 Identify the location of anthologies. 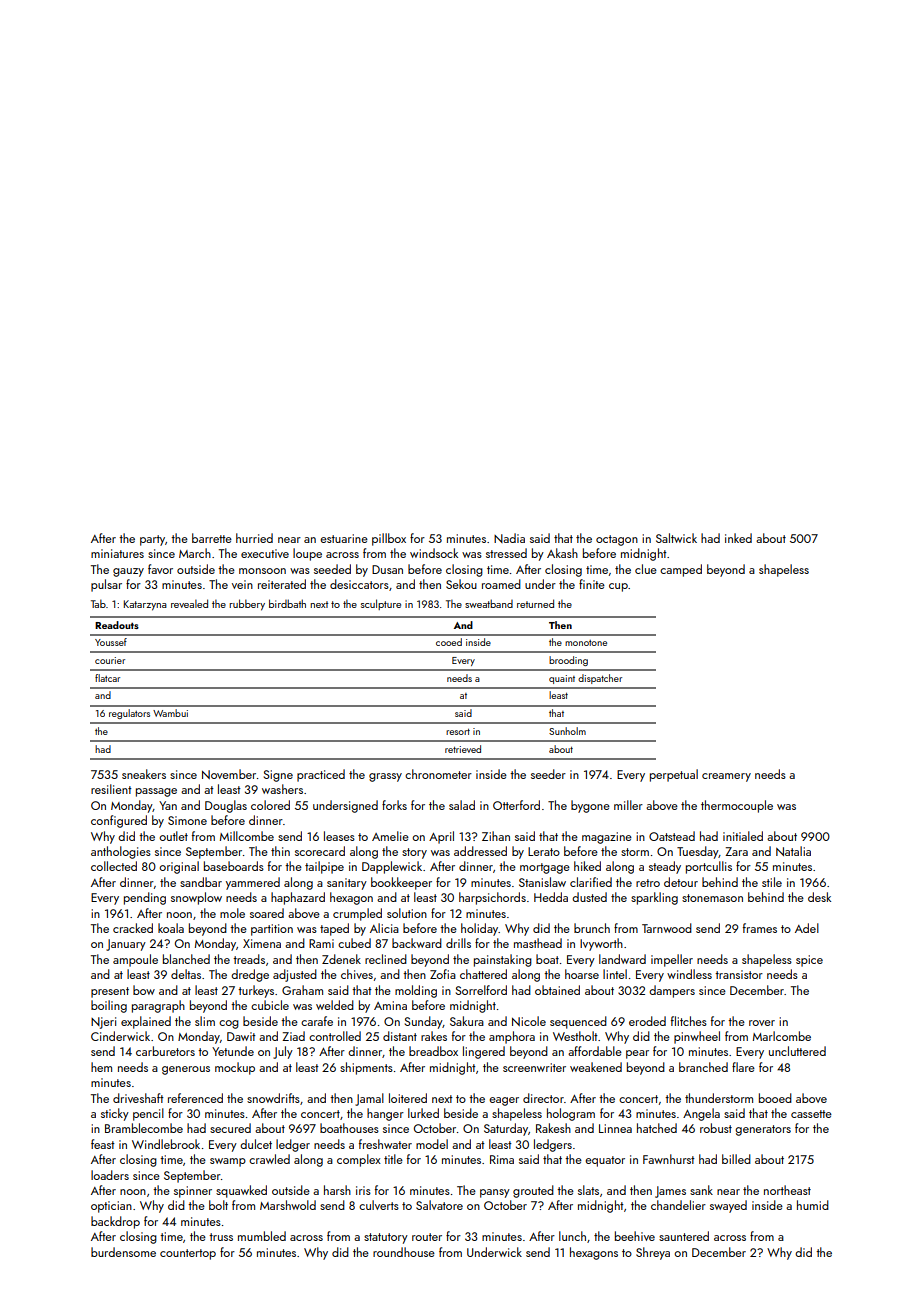
(121, 852).
